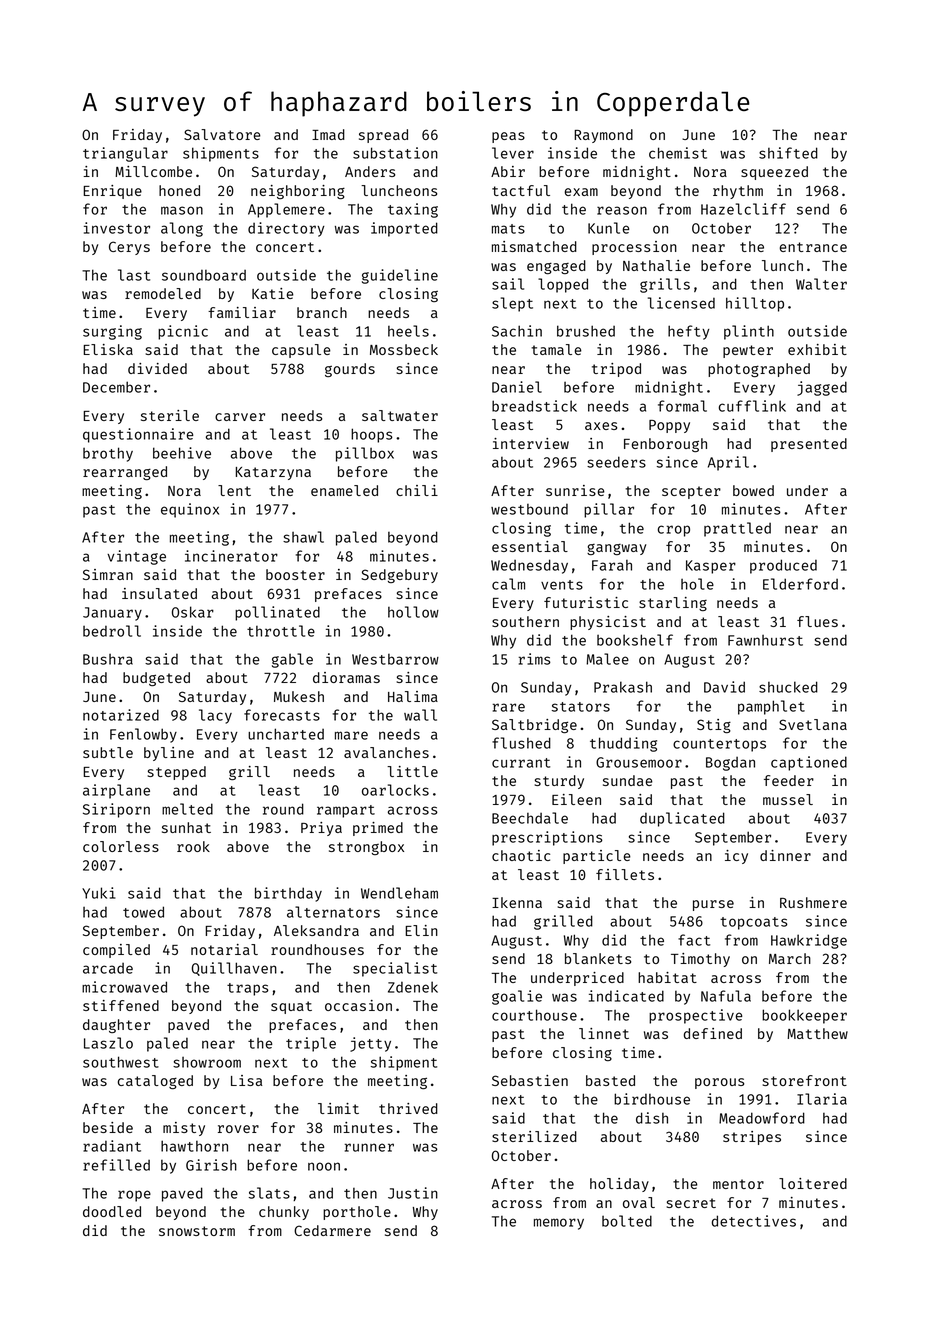 The height and width of the screenshot is (1320, 930). Describe the element at coordinates (134, 1196) in the screenshot. I see `rope` at that location.
